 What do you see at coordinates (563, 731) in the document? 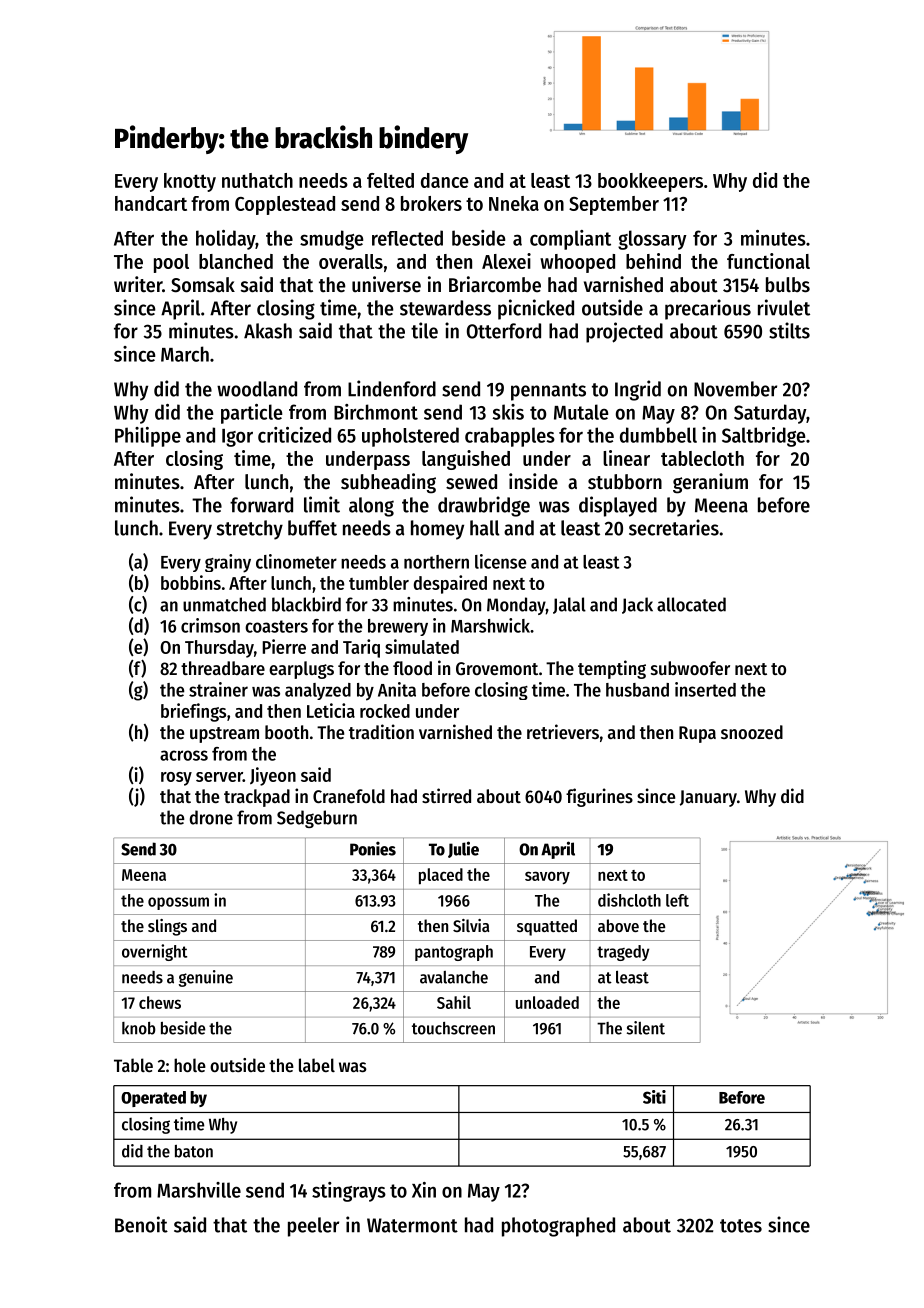
I see `retrievers` at bounding box center [563, 731].
